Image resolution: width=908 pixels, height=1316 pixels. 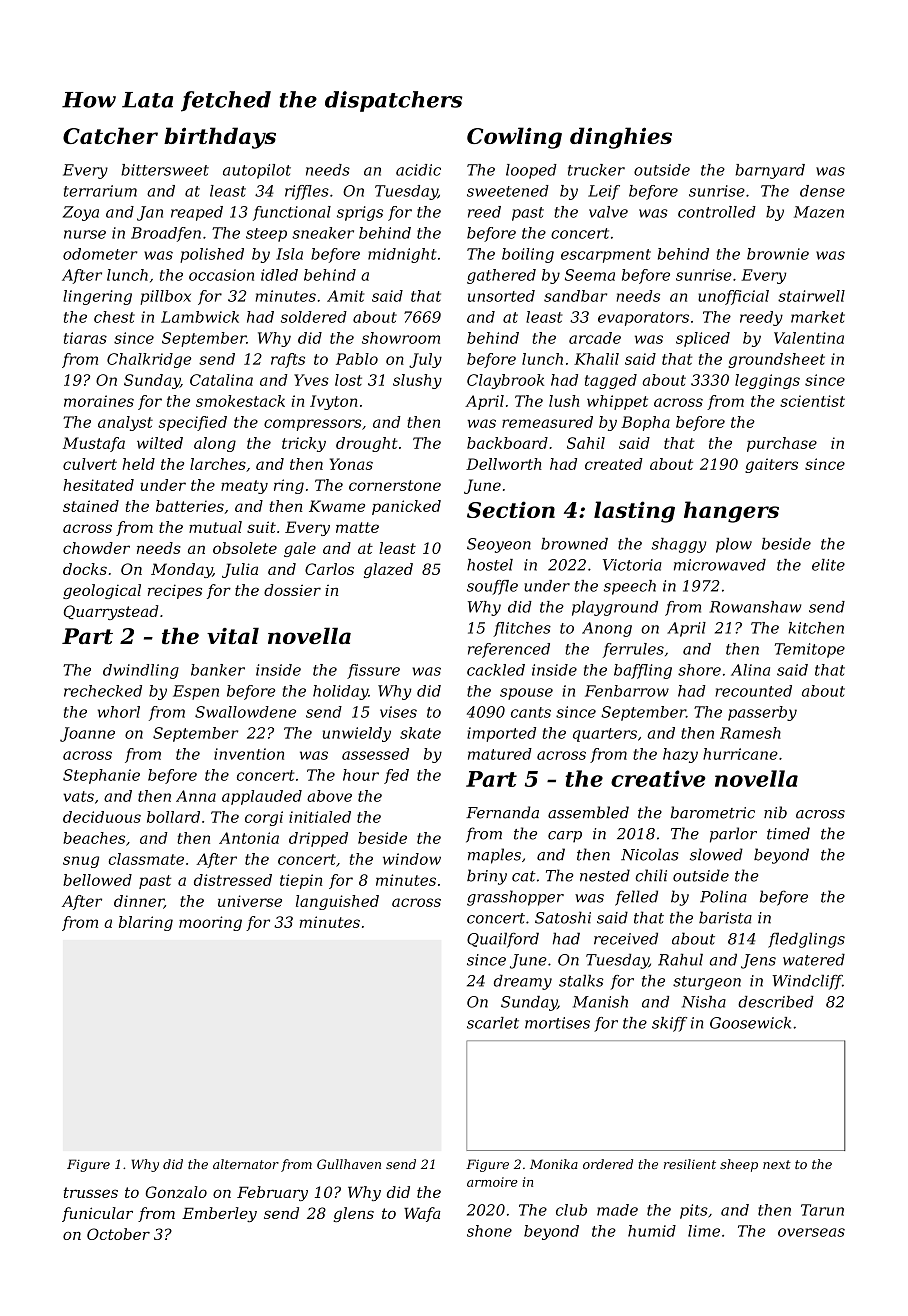 I want to click on Pablo, so click(x=357, y=359).
